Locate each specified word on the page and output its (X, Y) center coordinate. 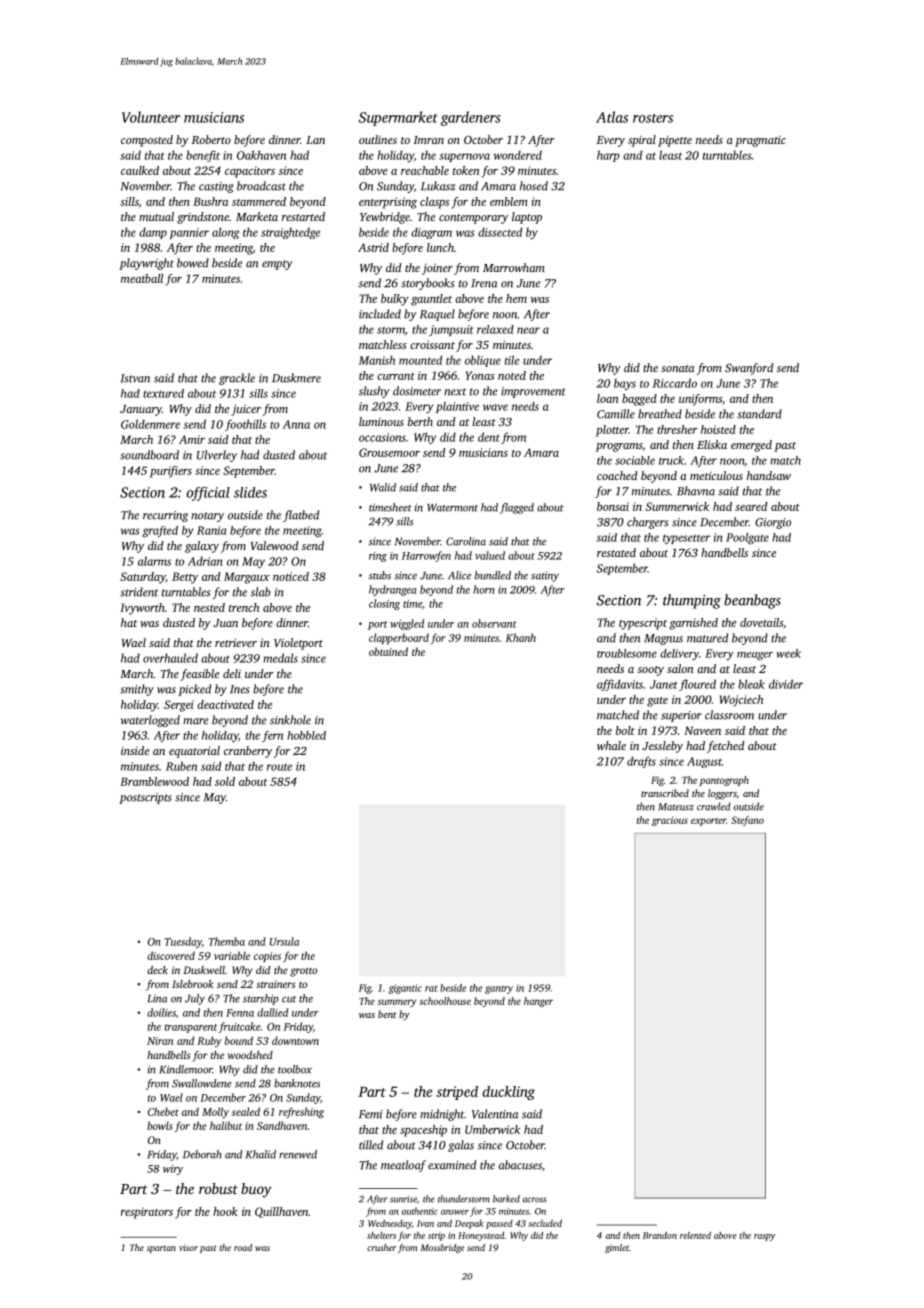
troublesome (627, 653)
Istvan (135, 378)
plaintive (457, 407)
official (208, 494)
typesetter (686, 539)
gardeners (470, 118)
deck (157, 970)
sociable (635, 460)
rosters (653, 118)
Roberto (211, 139)
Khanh (521, 637)
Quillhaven (282, 1212)
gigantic (405, 989)
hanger (538, 1002)
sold (225, 781)
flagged (517, 508)
